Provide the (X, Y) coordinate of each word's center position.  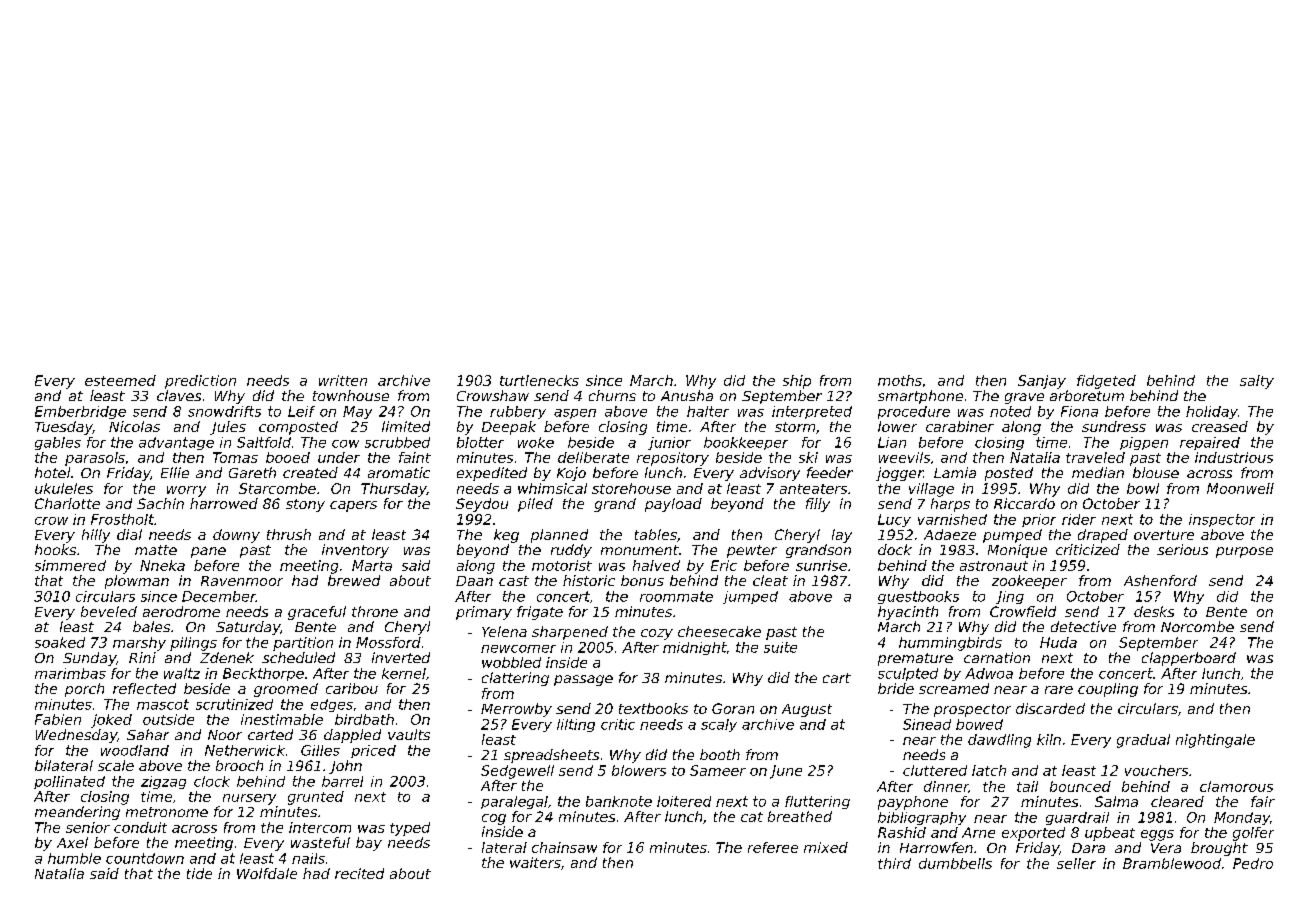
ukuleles (64, 488)
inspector (1222, 520)
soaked (60, 642)
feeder (830, 472)
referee (773, 847)
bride (896, 688)
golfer (1253, 834)
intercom (320, 827)
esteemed (120, 380)
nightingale (1215, 741)
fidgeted (1106, 382)
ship (797, 382)
